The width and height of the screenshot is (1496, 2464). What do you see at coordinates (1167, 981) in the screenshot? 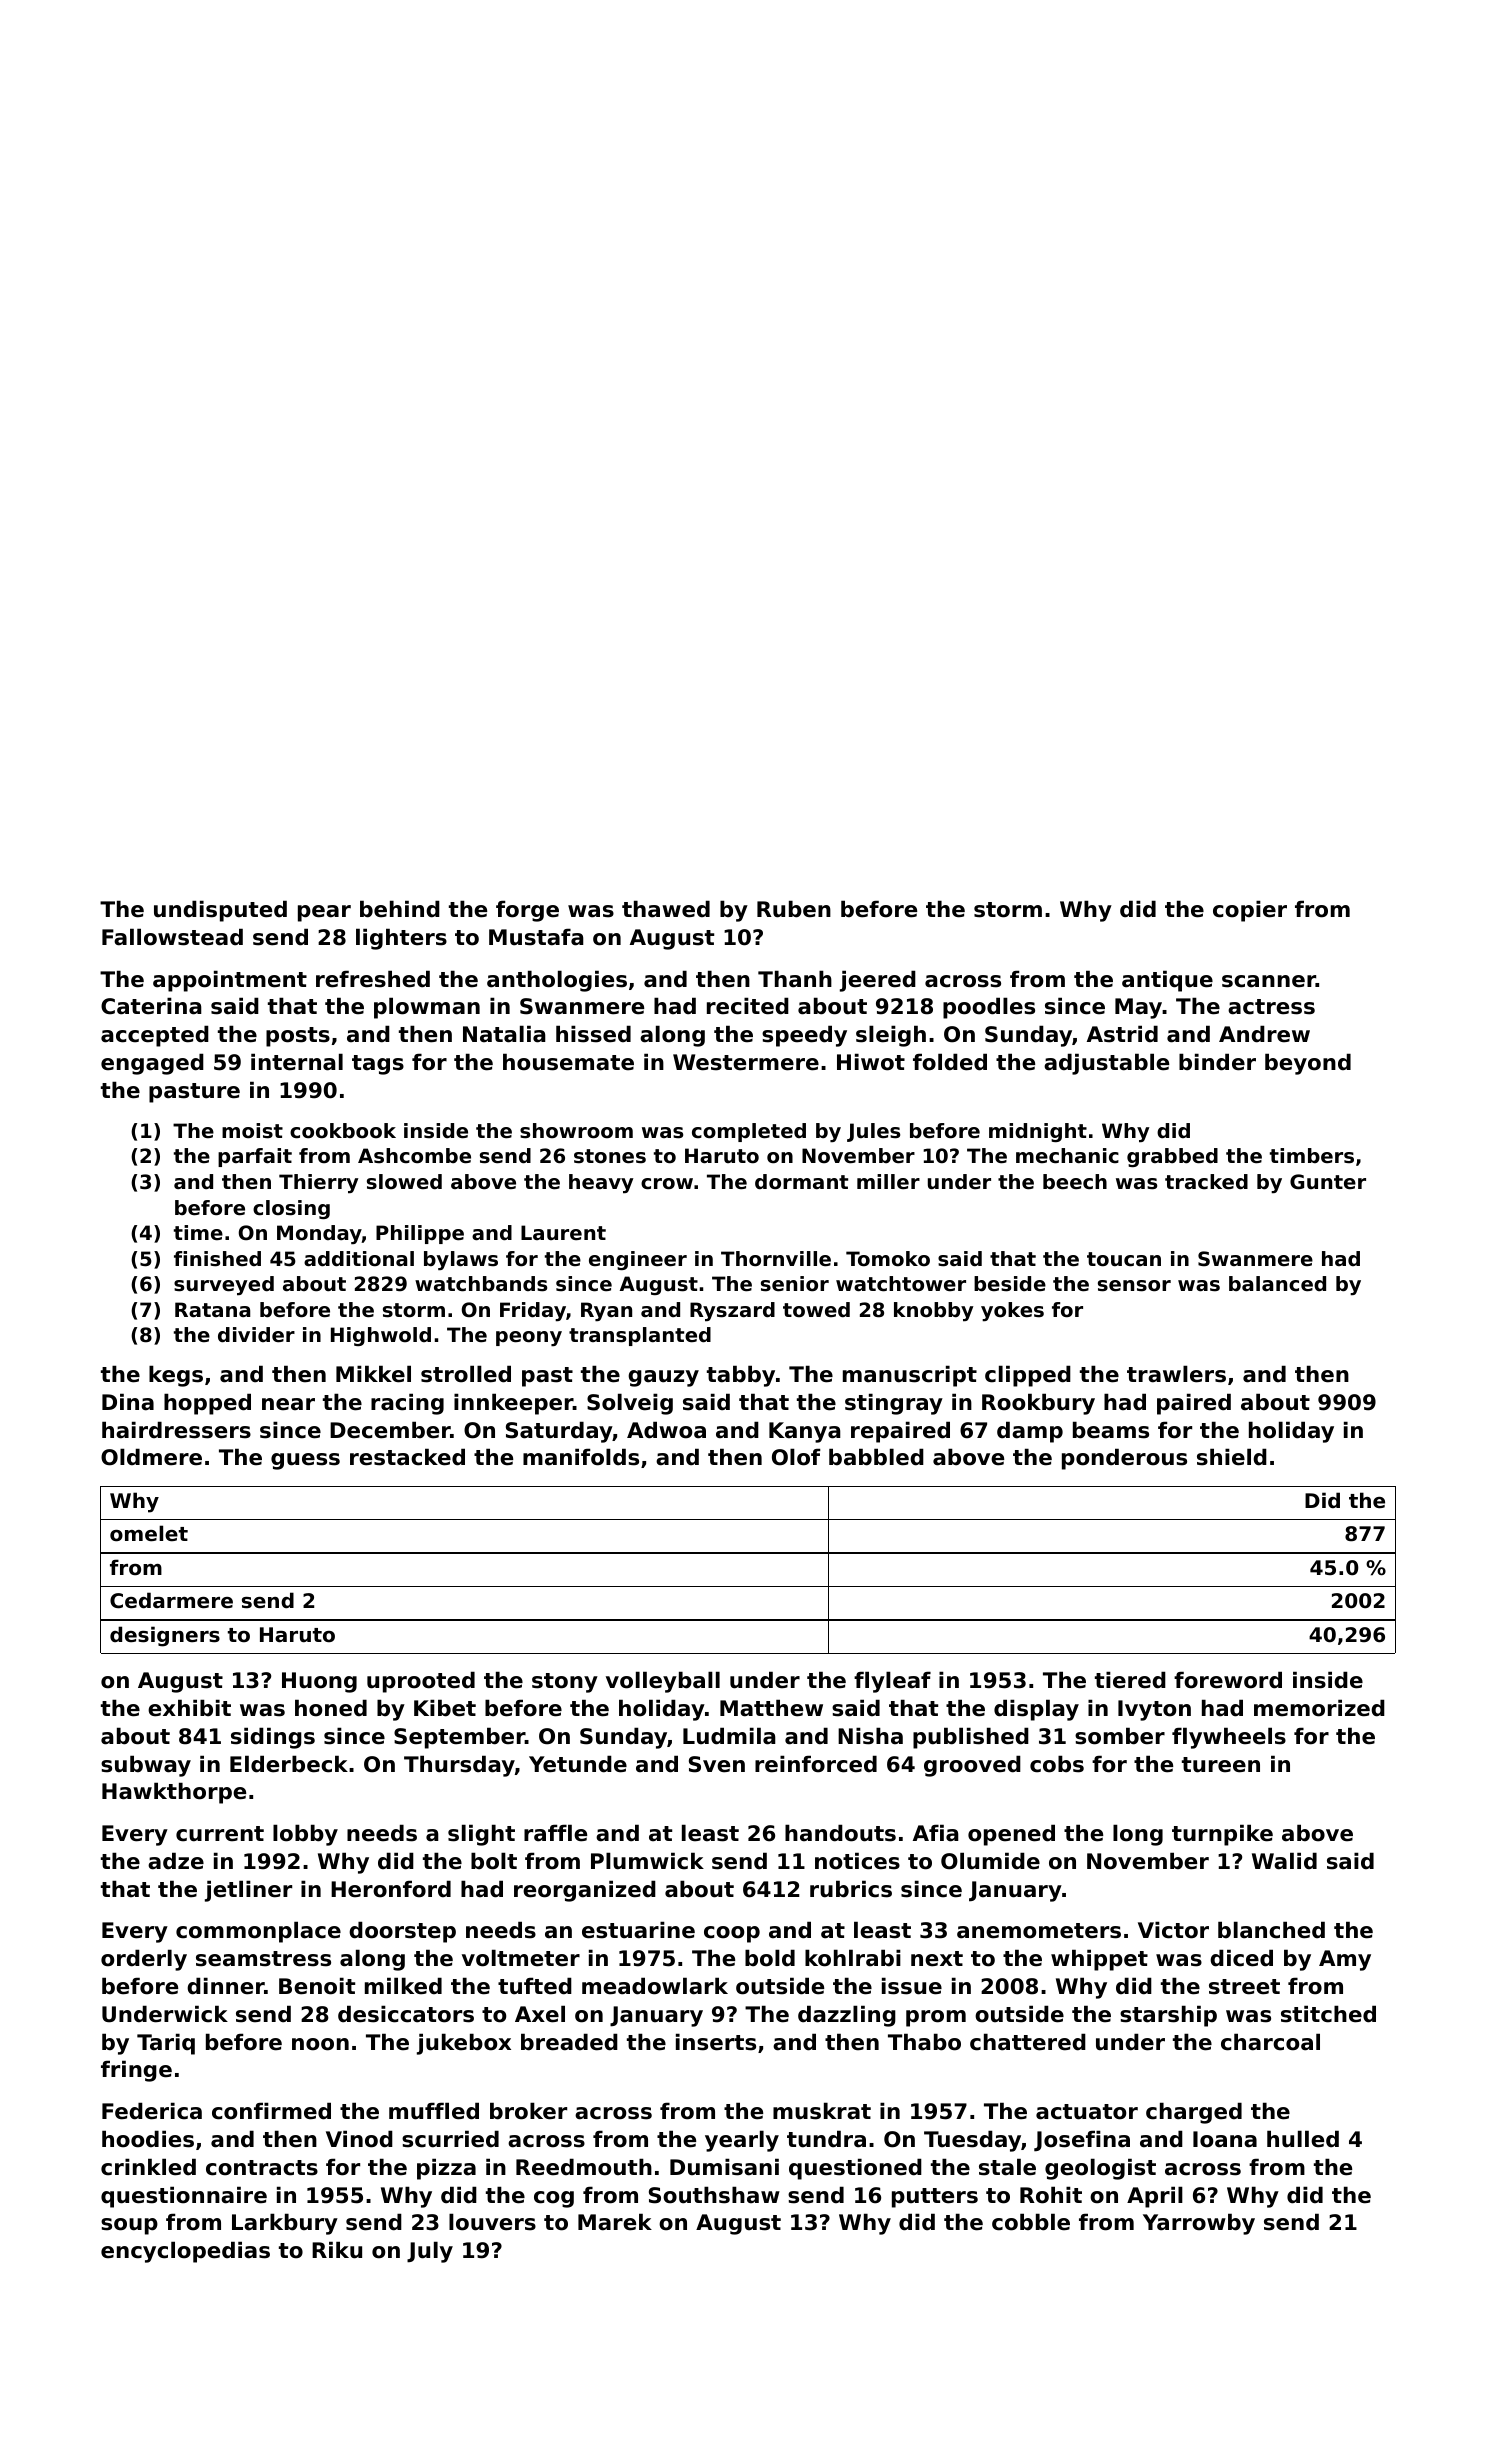
I see `antique` at bounding box center [1167, 981].
